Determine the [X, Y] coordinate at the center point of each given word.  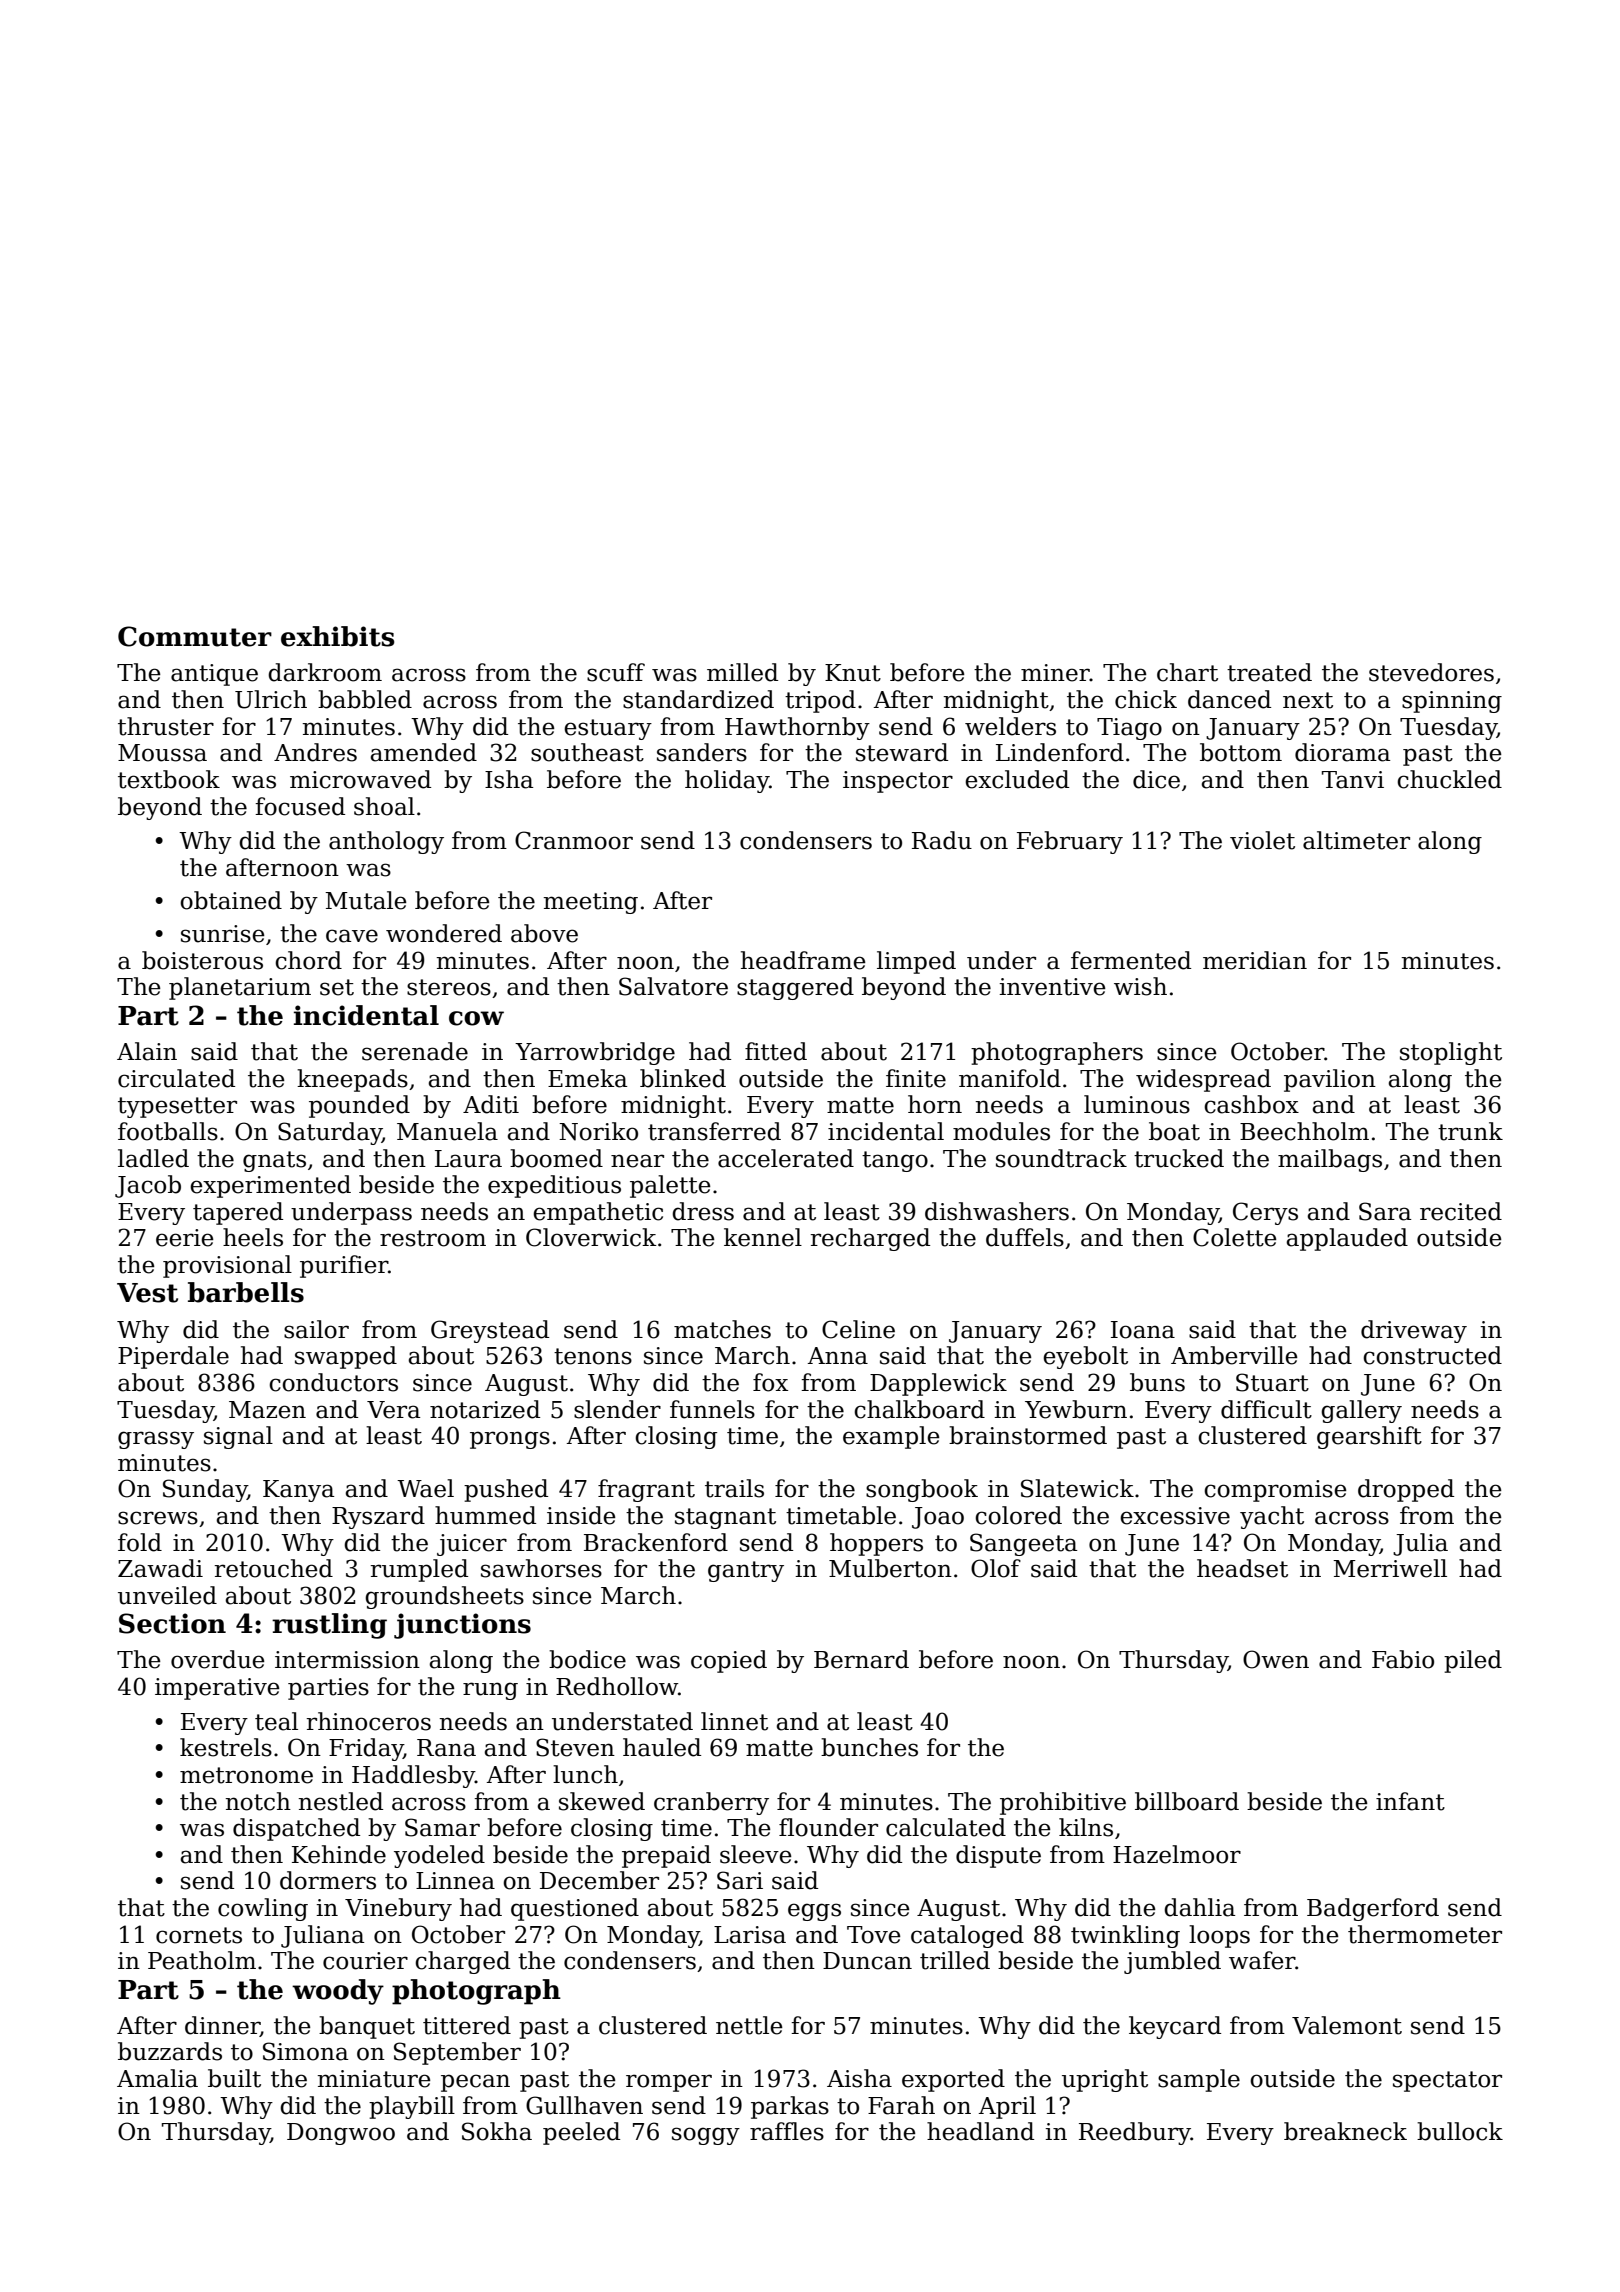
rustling [329, 1626]
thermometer [1425, 1934]
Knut [853, 673]
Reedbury [1135, 2133]
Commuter [195, 636]
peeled [581, 2133]
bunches [869, 1747]
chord [308, 960]
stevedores [1431, 672]
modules [1001, 1131]
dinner [222, 2026]
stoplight [1451, 1053]
